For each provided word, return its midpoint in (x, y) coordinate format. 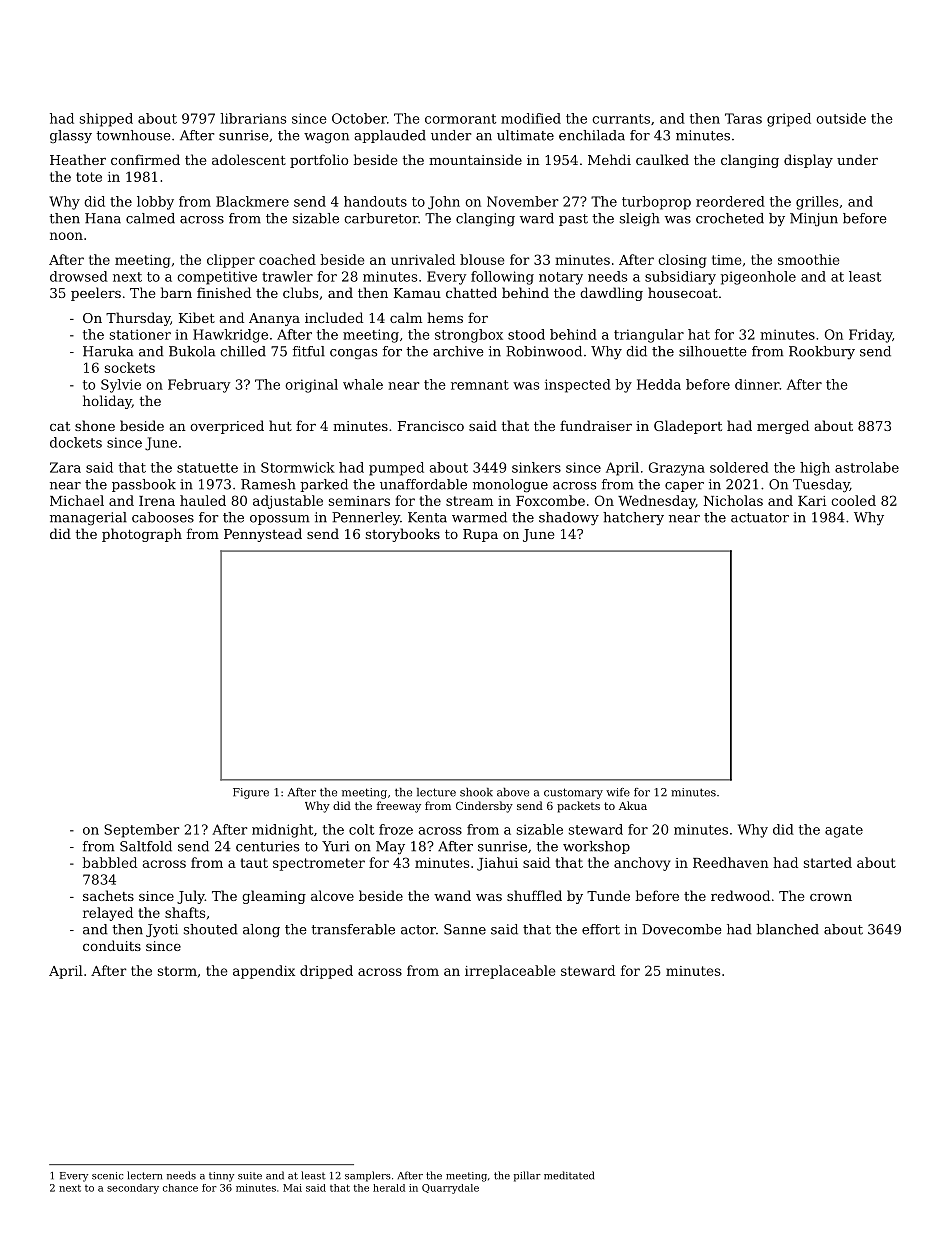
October (359, 118)
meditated (569, 1175)
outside (841, 118)
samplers (368, 1176)
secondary (133, 1189)
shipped (106, 120)
